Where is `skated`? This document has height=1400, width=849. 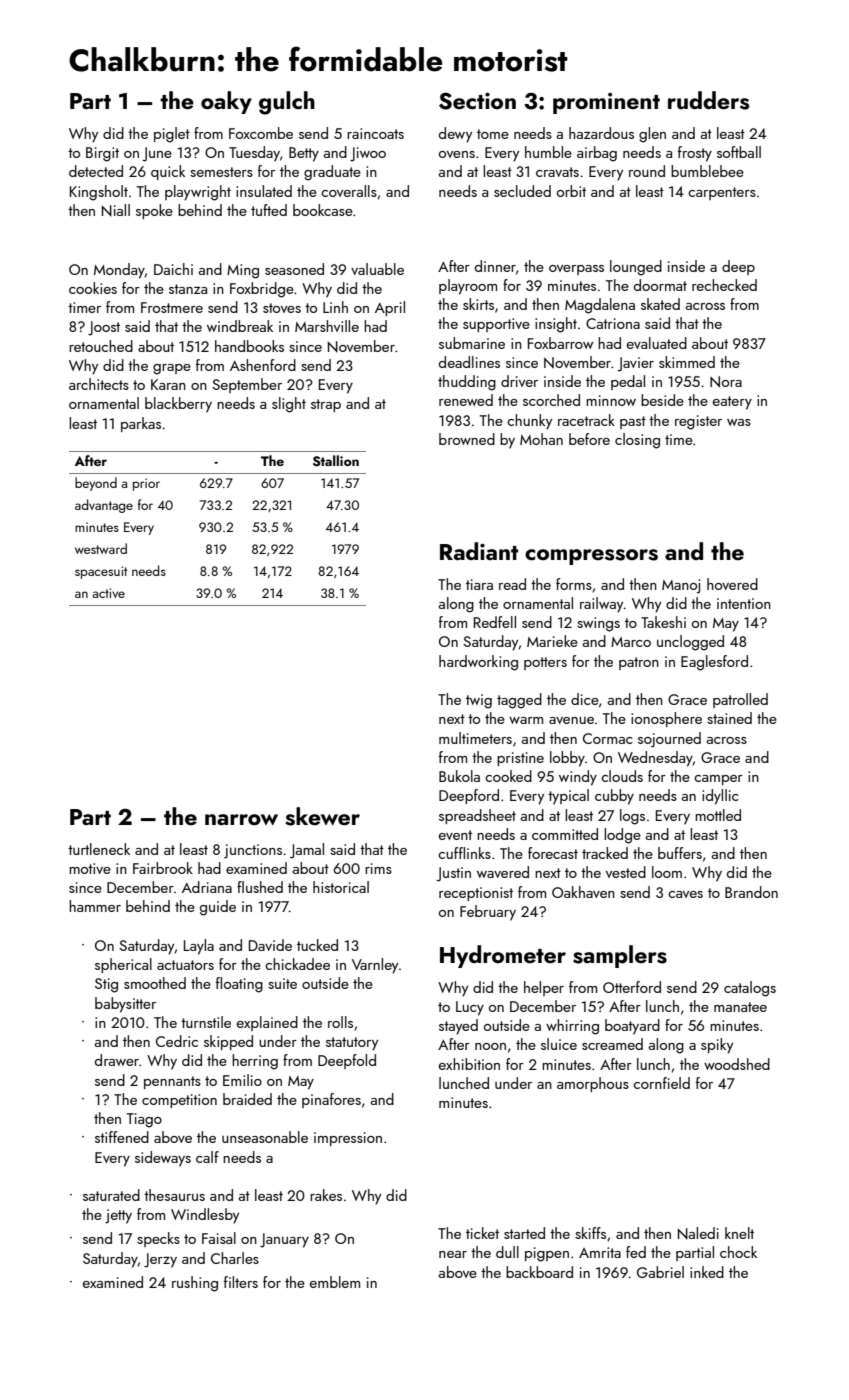 skated is located at coordinates (660, 304).
